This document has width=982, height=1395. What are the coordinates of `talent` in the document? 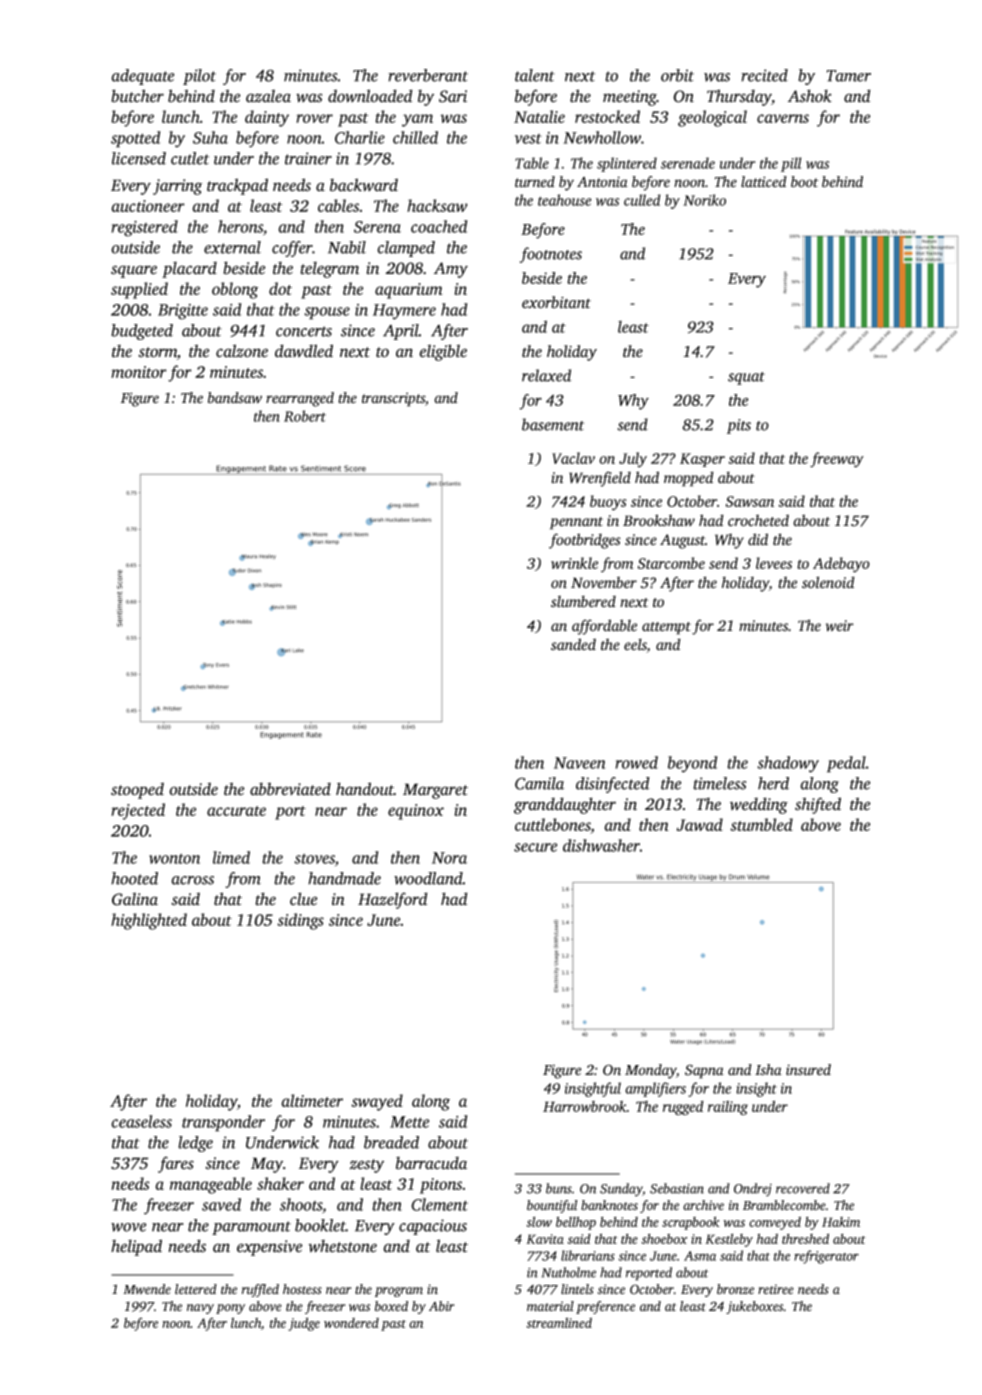 It's located at (535, 75).
